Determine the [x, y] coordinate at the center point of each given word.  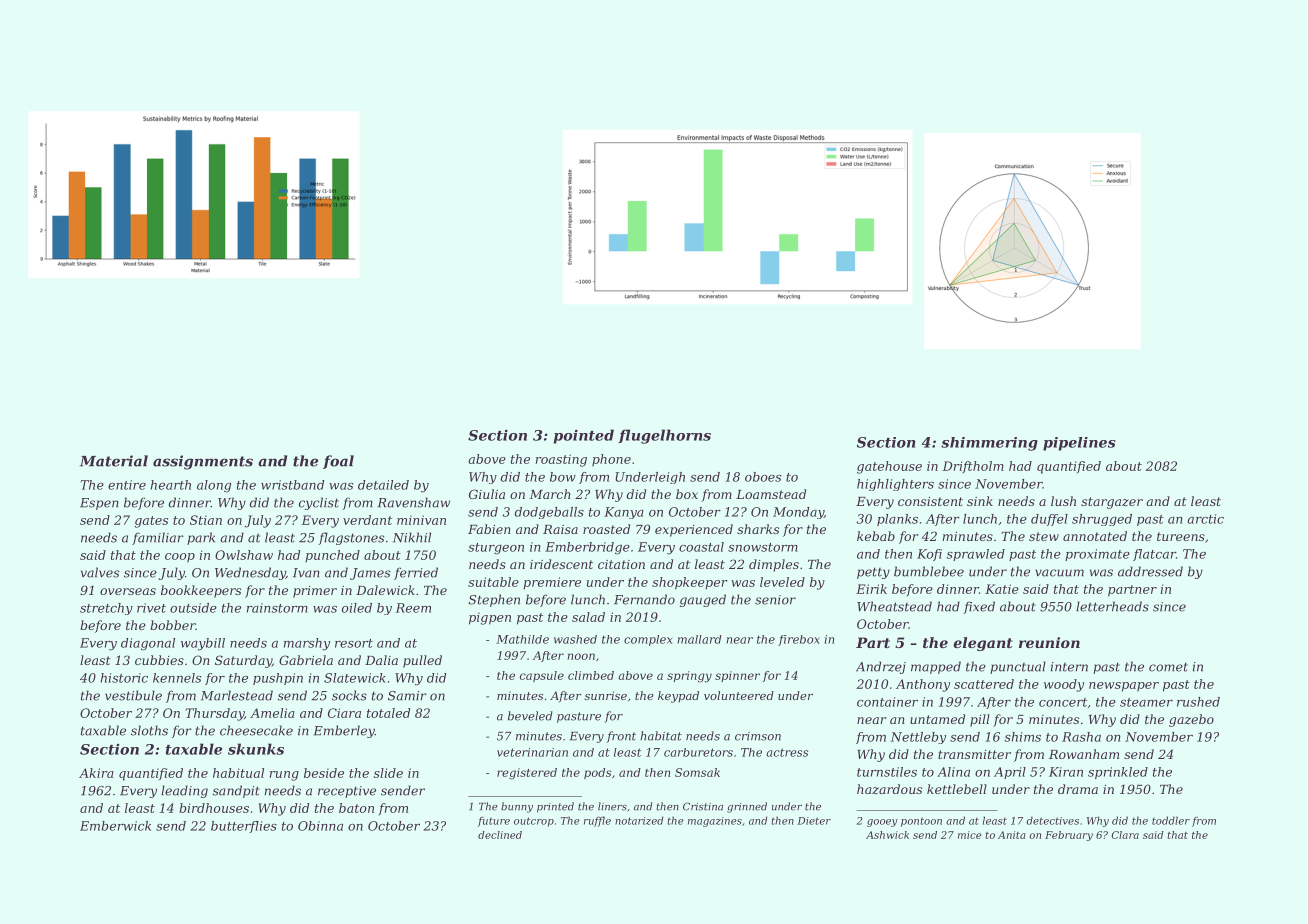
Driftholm [973, 467]
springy [689, 677]
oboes [763, 477]
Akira [96, 773]
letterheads [1112, 606]
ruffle [597, 821]
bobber [172, 625]
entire [127, 485]
